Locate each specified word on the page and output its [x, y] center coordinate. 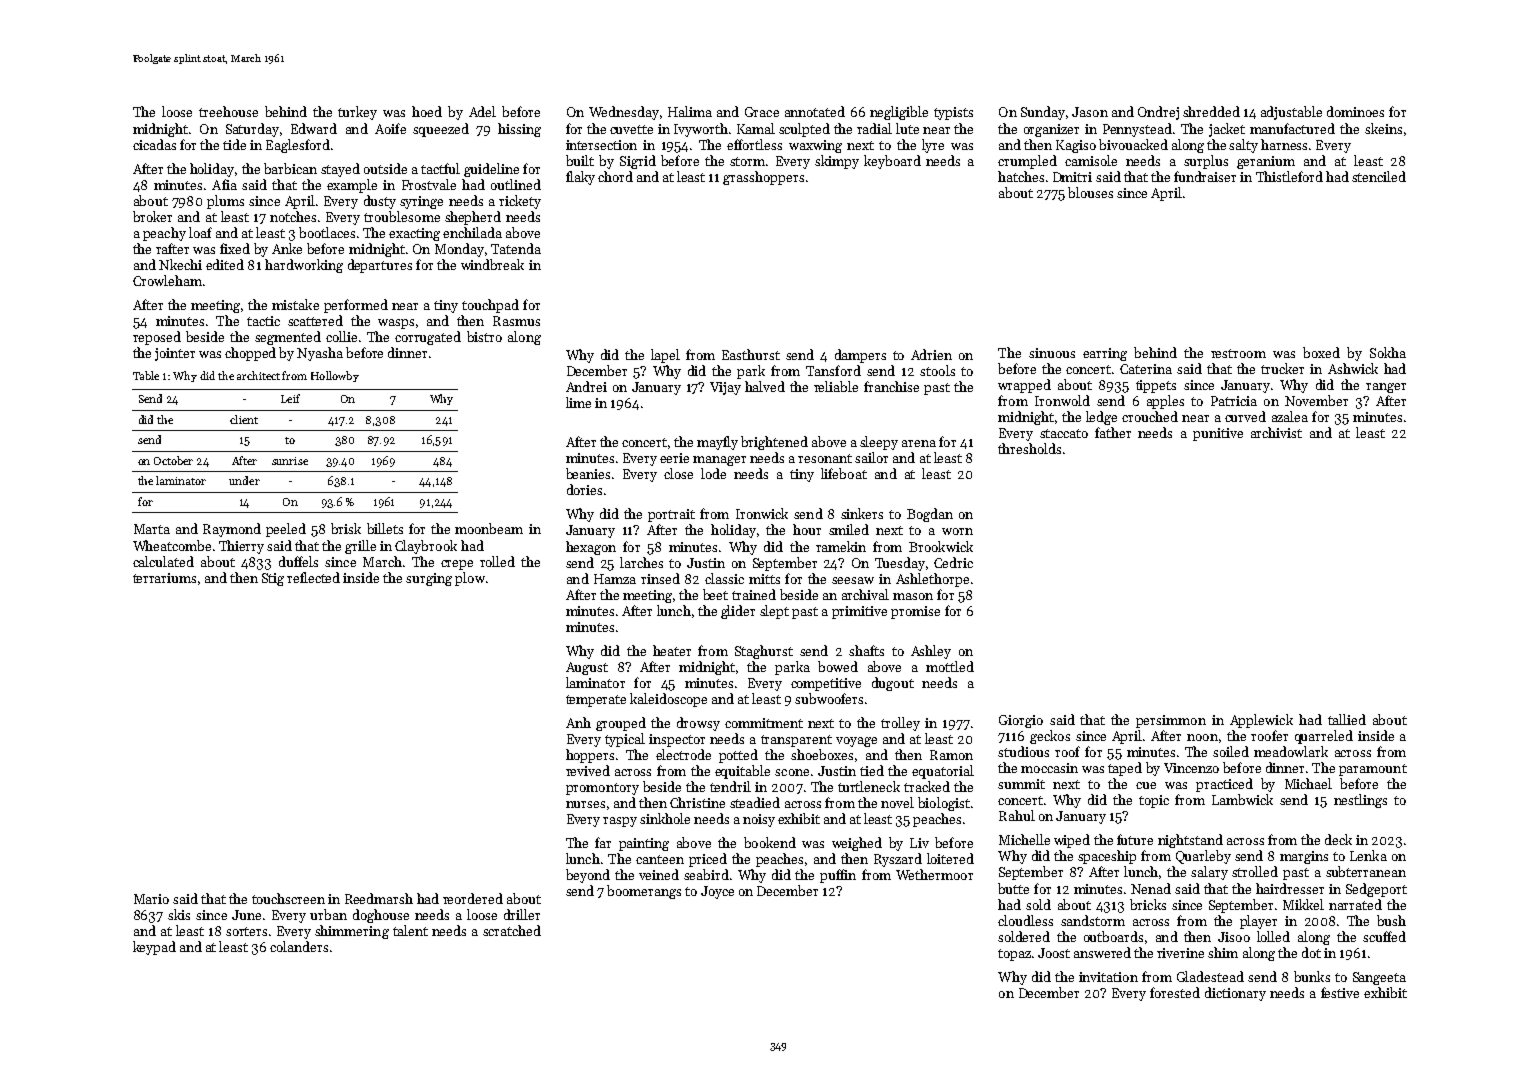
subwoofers [829, 698]
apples [1165, 402]
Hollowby [335, 376]
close [678, 473]
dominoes [1355, 111]
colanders [299, 946]
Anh [578, 722]
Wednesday [624, 113]
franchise [891, 386]
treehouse [228, 111]
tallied [1347, 719]
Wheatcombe [172, 545]
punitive [1218, 434]
